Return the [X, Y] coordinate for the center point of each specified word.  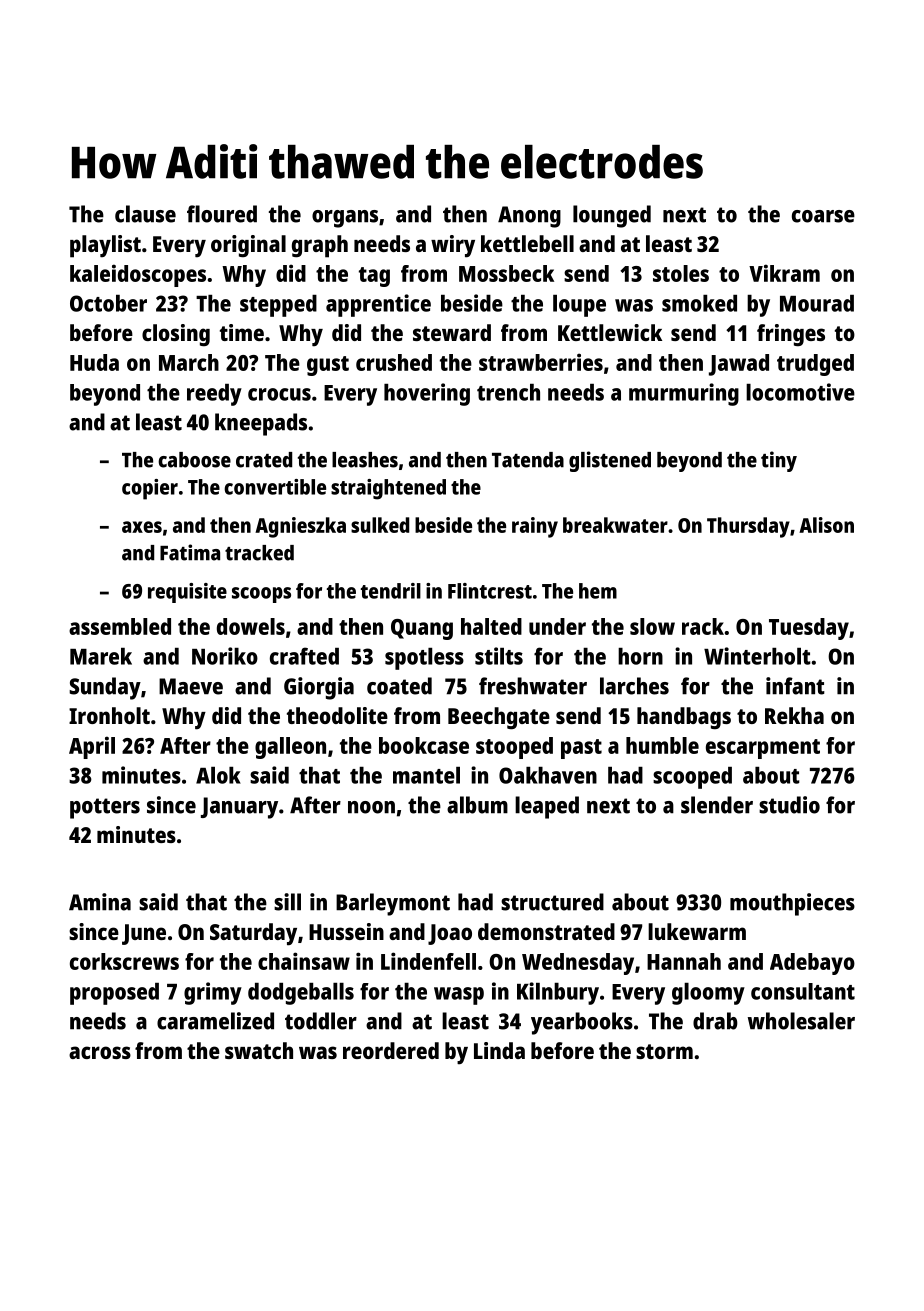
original [248, 246]
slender [717, 805]
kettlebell [527, 243]
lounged [612, 216]
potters [105, 808]
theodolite [337, 715]
